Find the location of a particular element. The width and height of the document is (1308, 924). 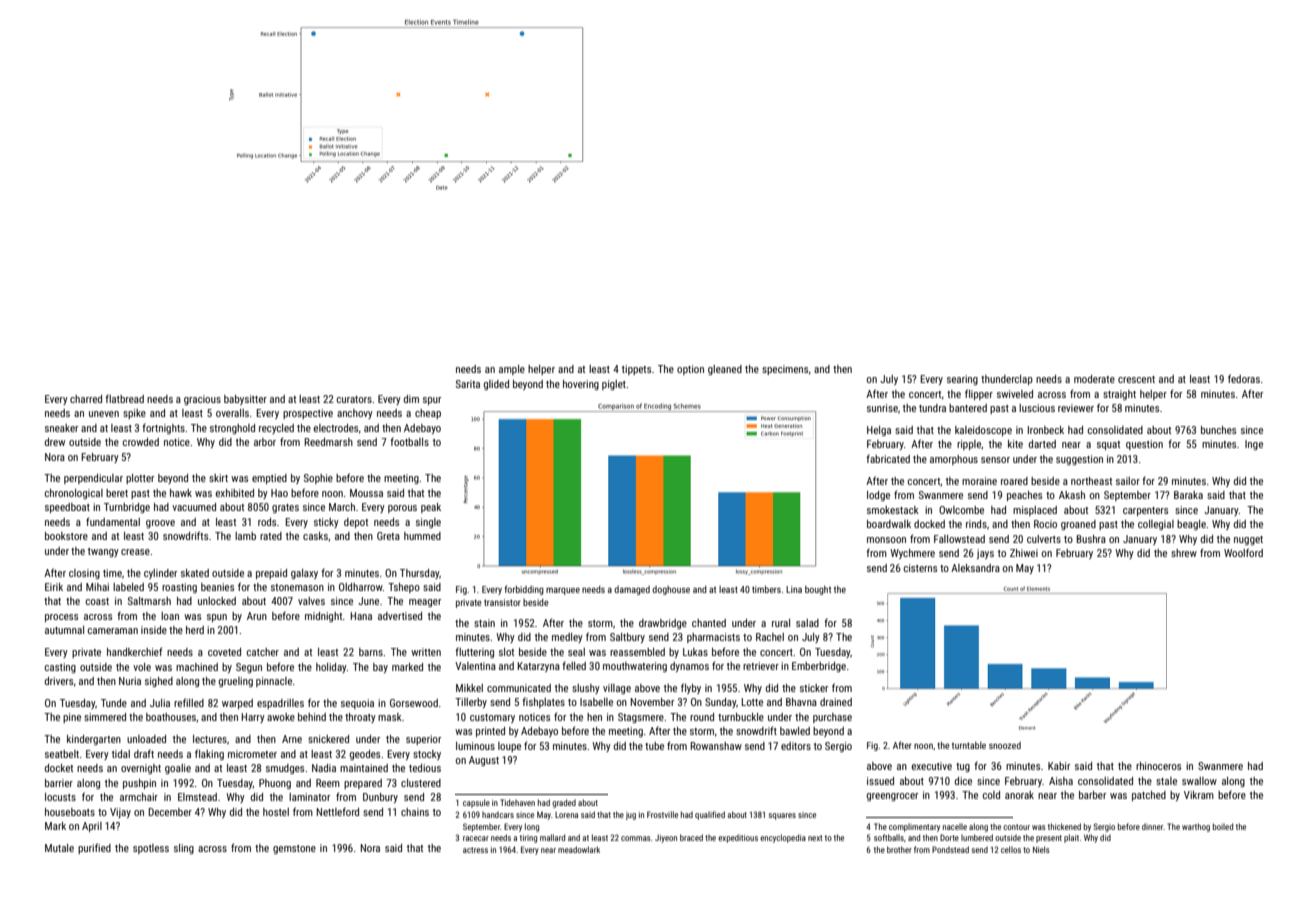

bunches is located at coordinates (1218, 430).
